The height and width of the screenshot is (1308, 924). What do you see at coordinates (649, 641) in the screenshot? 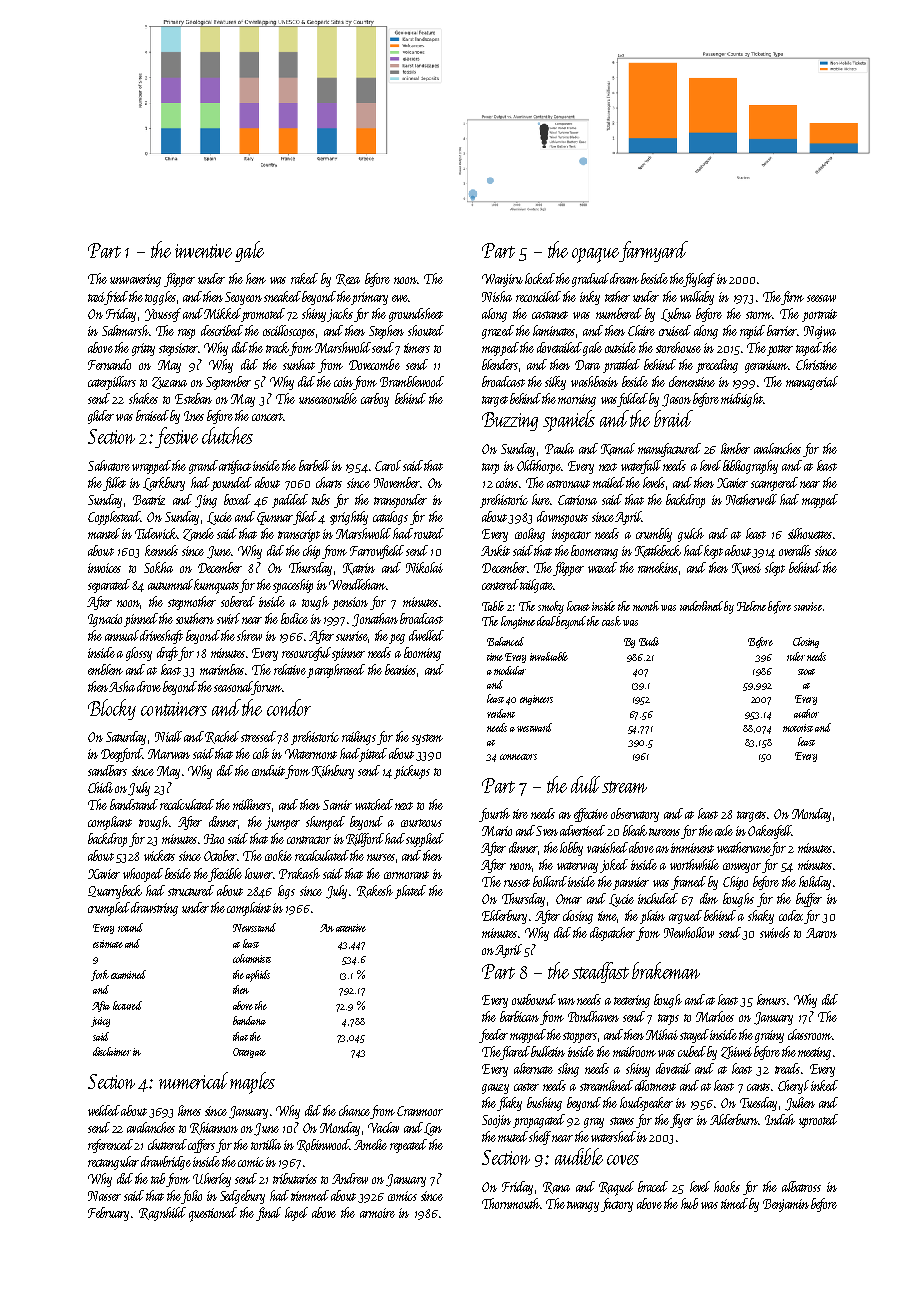
I see `Budi` at bounding box center [649, 641].
